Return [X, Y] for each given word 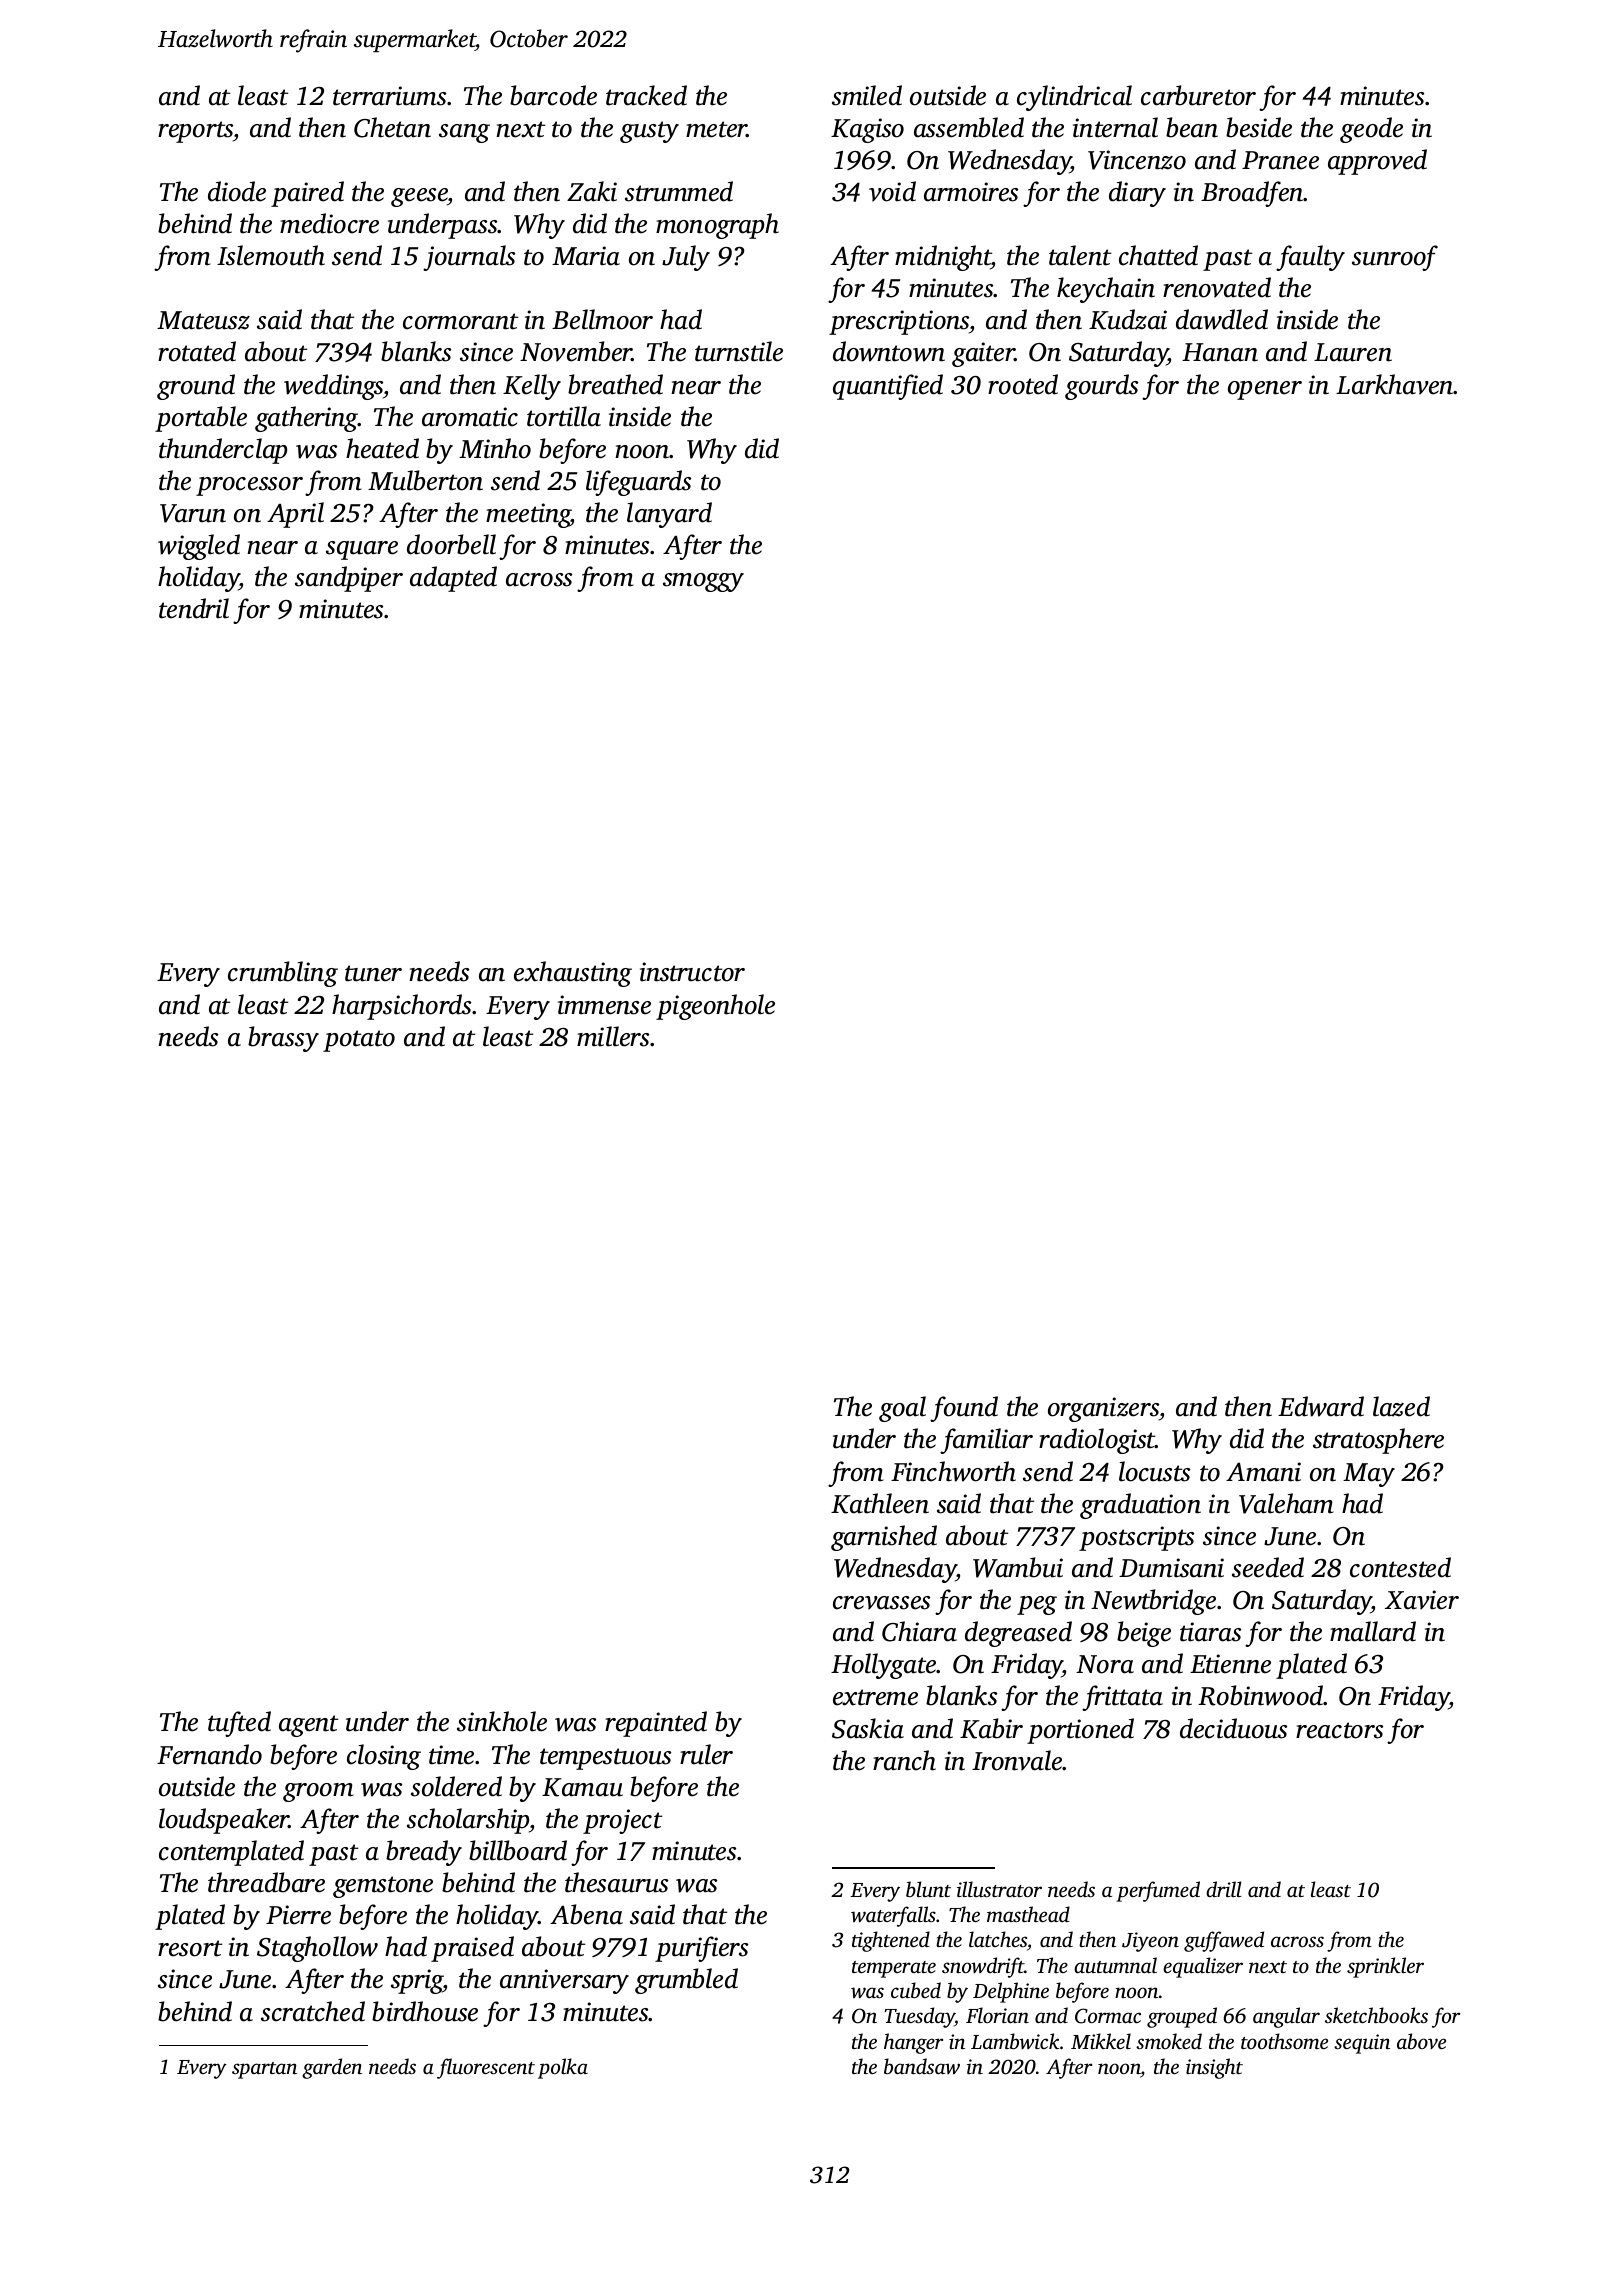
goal [902, 1409]
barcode [553, 95]
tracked [646, 95]
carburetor [1198, 95]
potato [359, 1041]
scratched [313, 2011]
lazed [1401, 1406]
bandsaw [922, 2066]
